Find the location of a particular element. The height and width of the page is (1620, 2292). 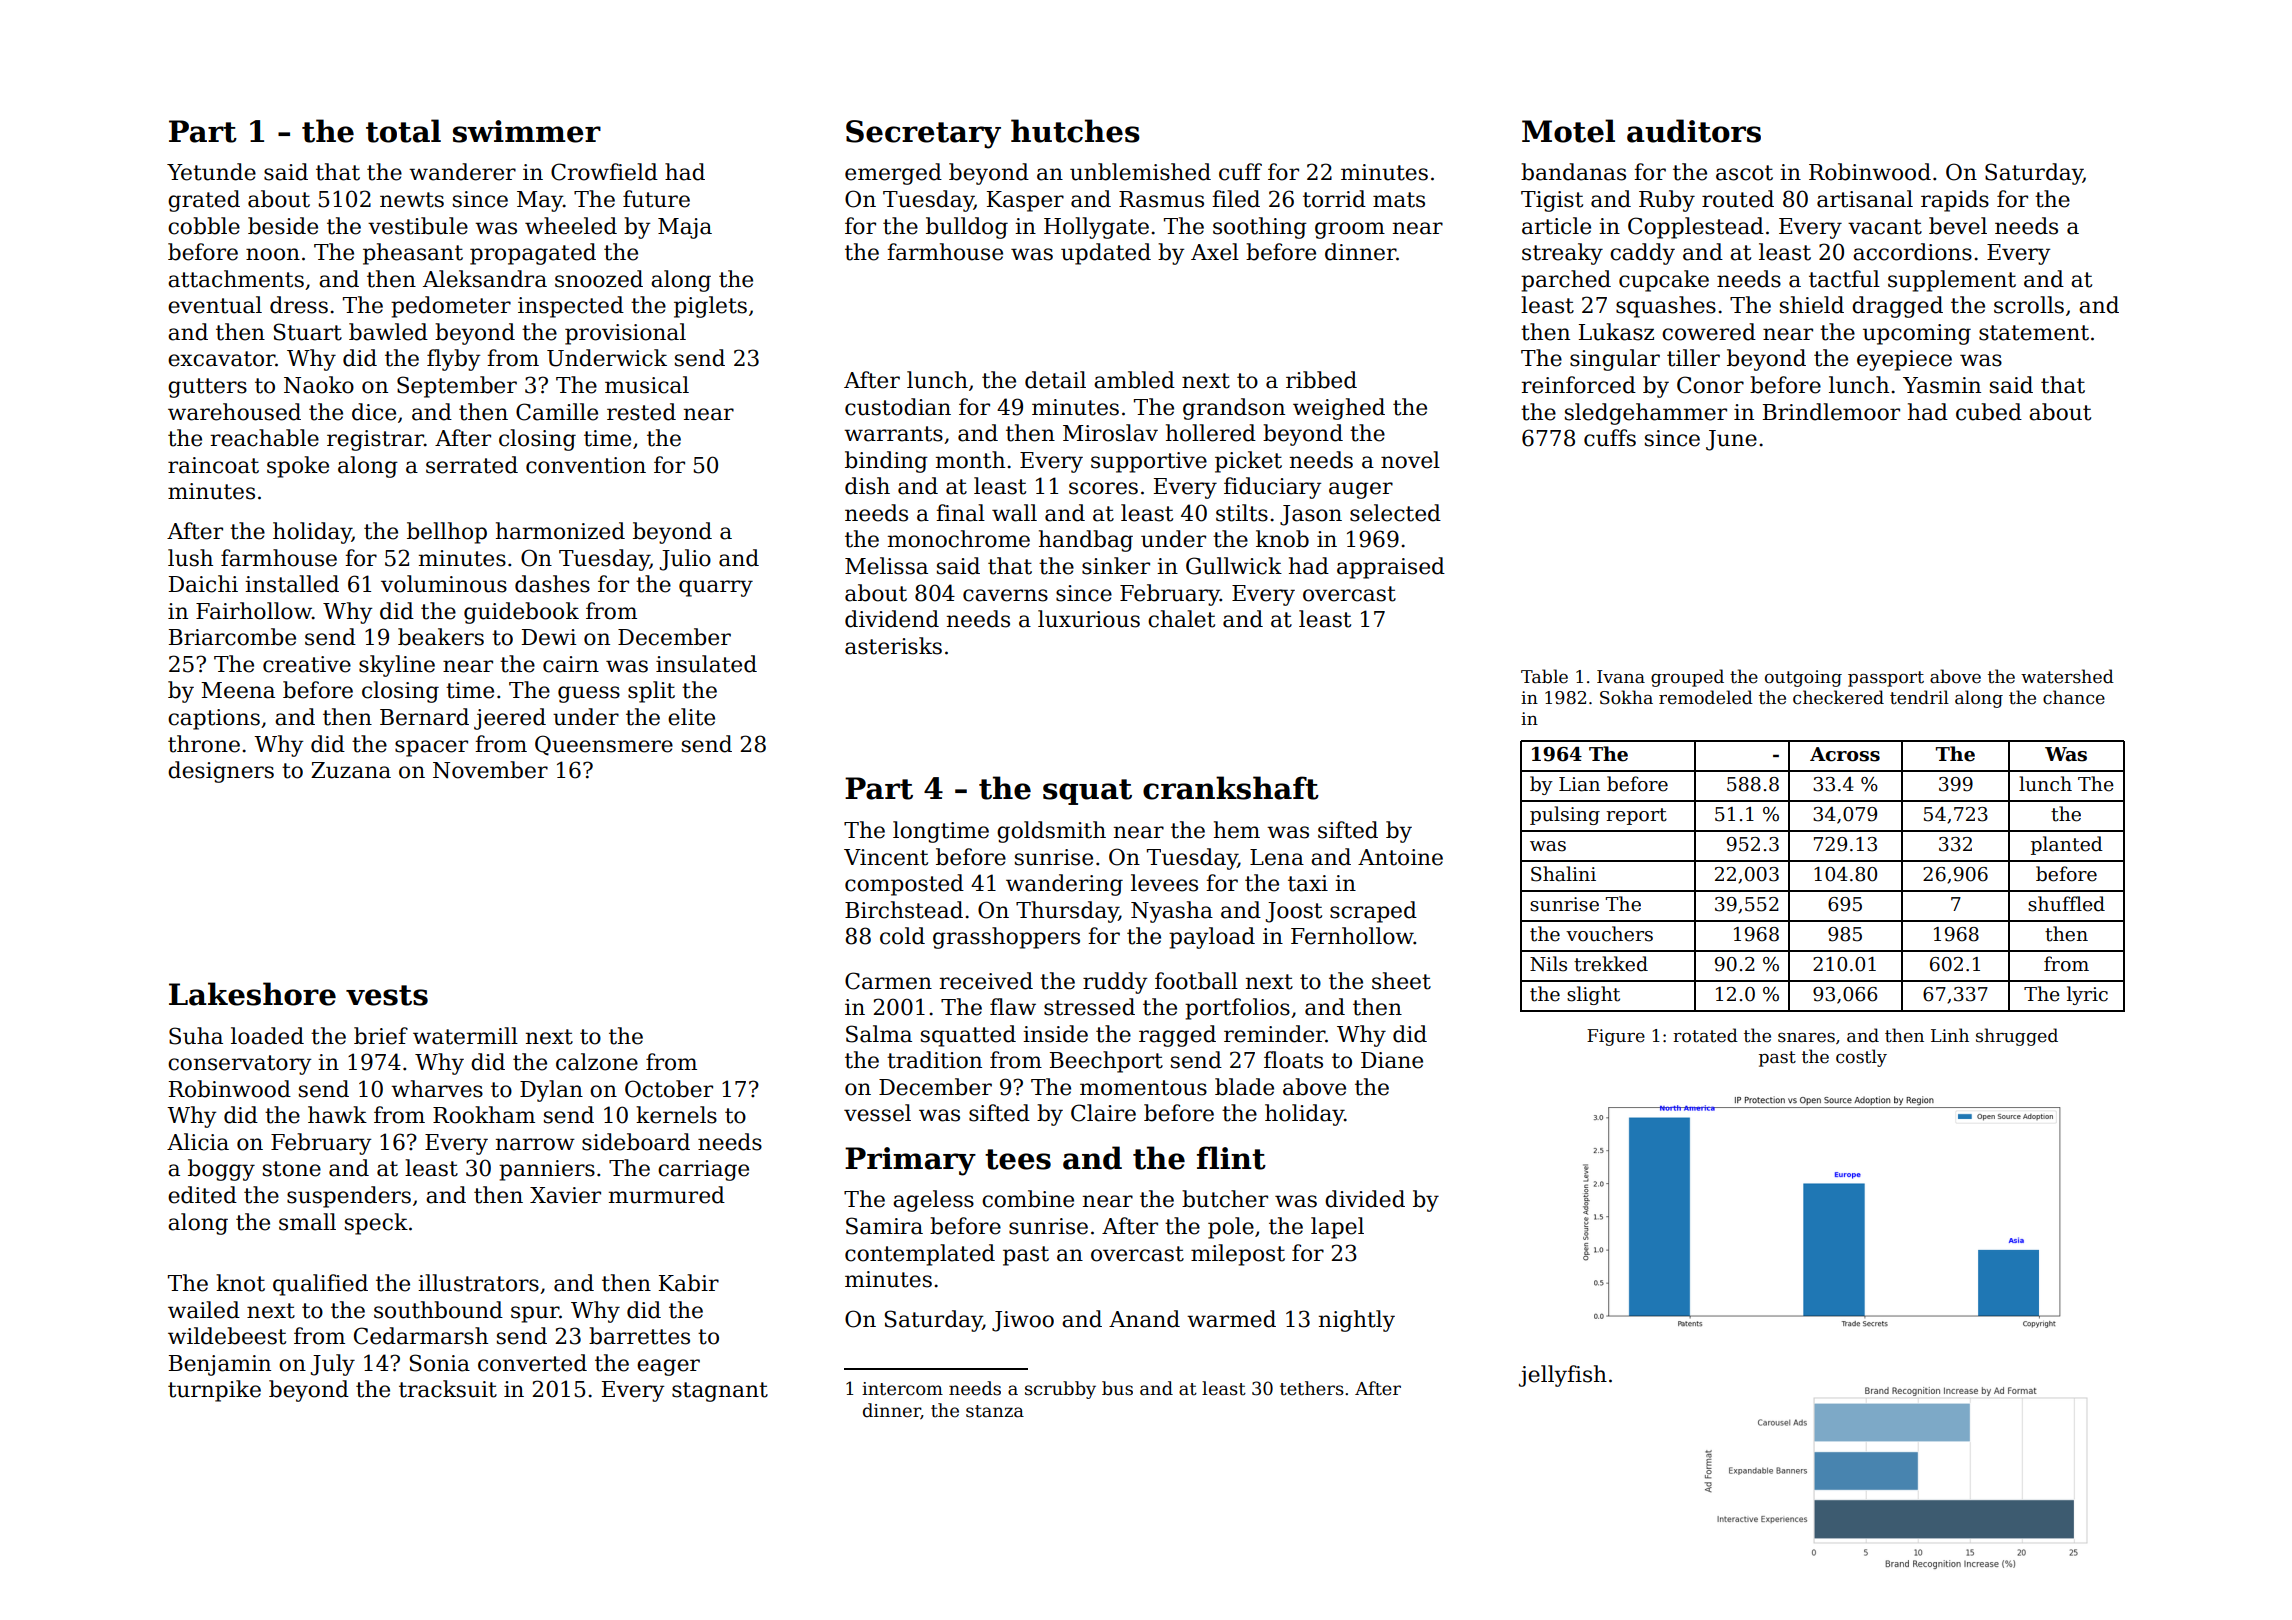

cubed is located at coordinates (1989, 412).
